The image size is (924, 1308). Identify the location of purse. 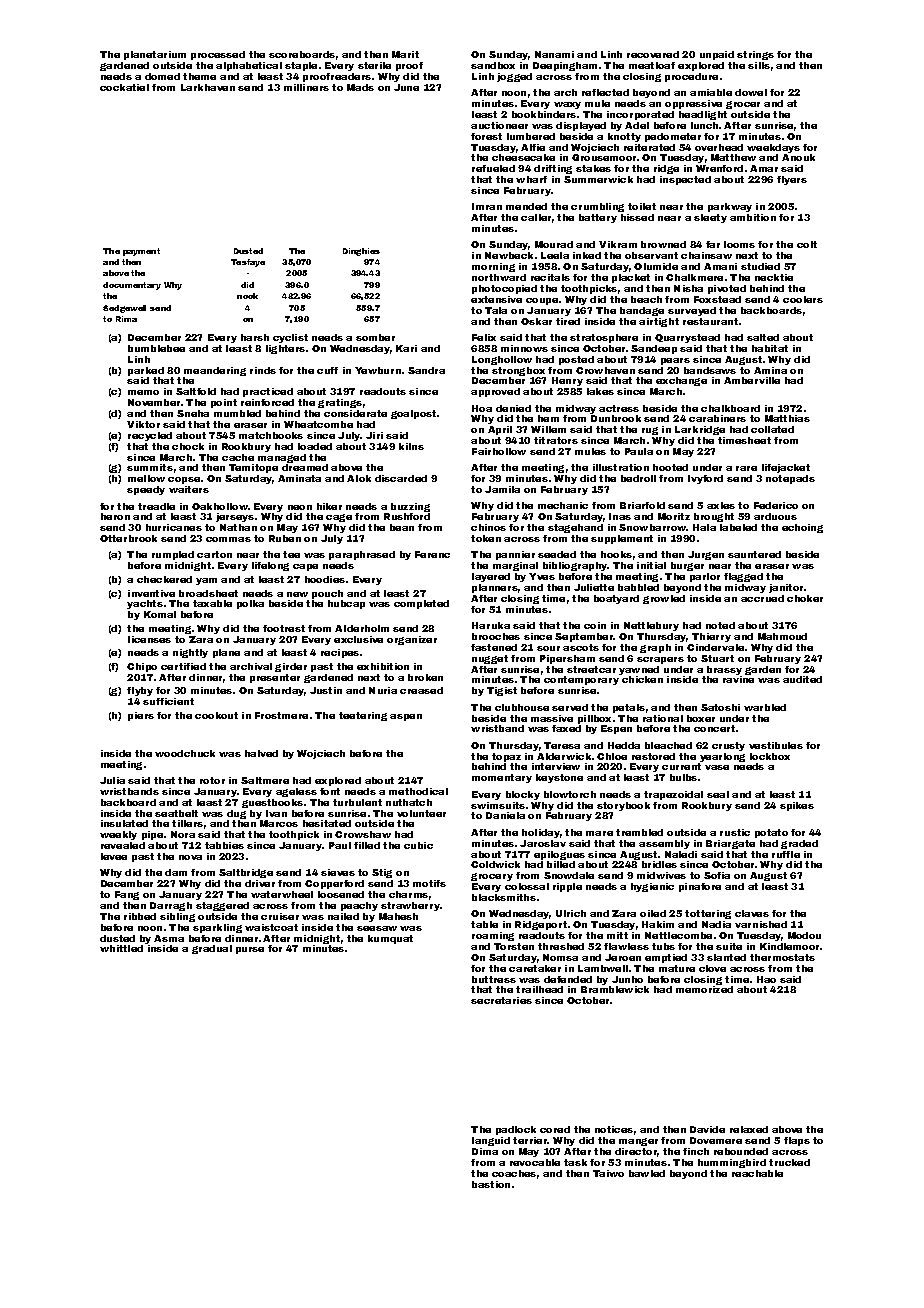
(250, 950).
